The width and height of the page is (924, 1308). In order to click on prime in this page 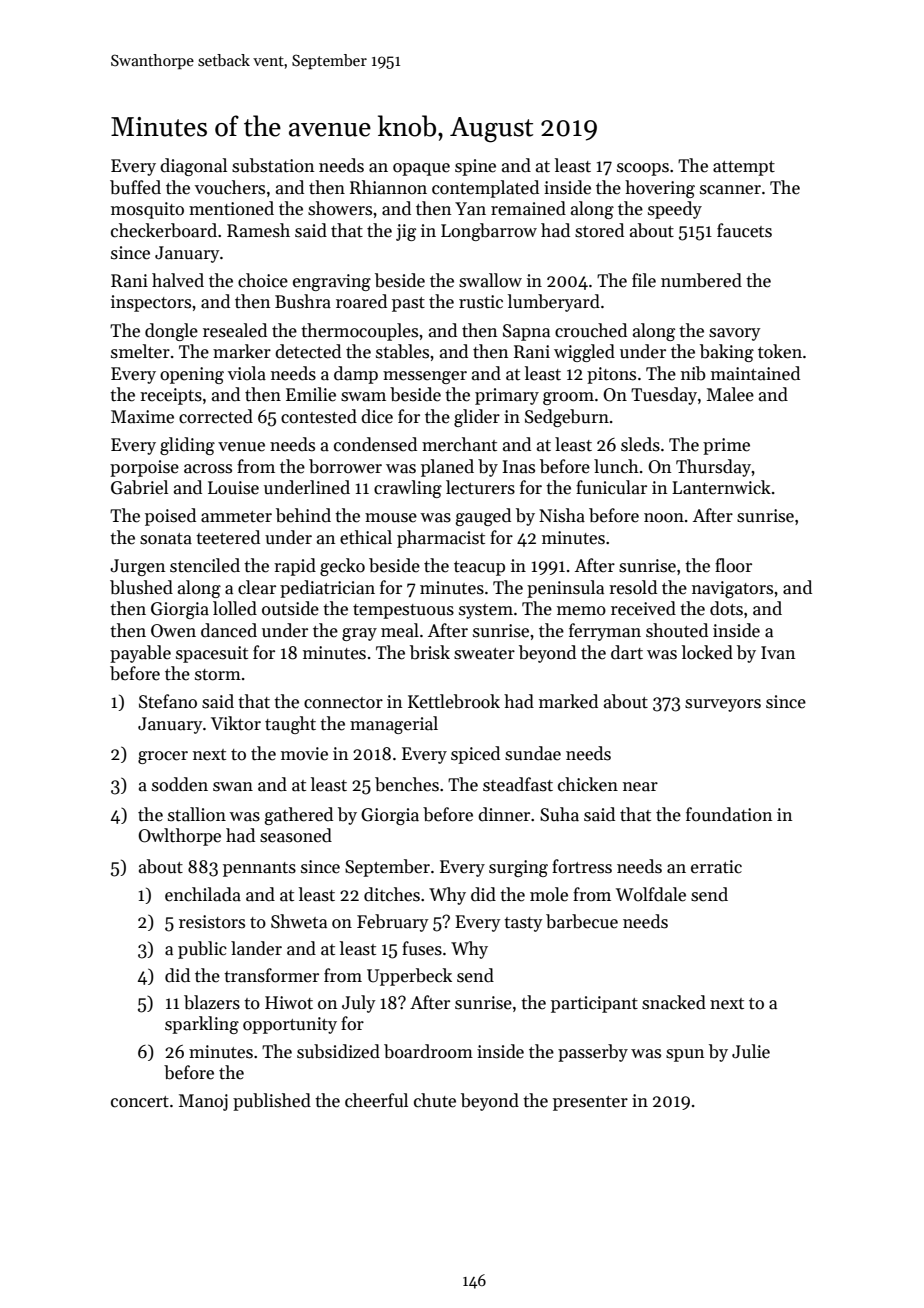, I will do `click(726, 446)`.
